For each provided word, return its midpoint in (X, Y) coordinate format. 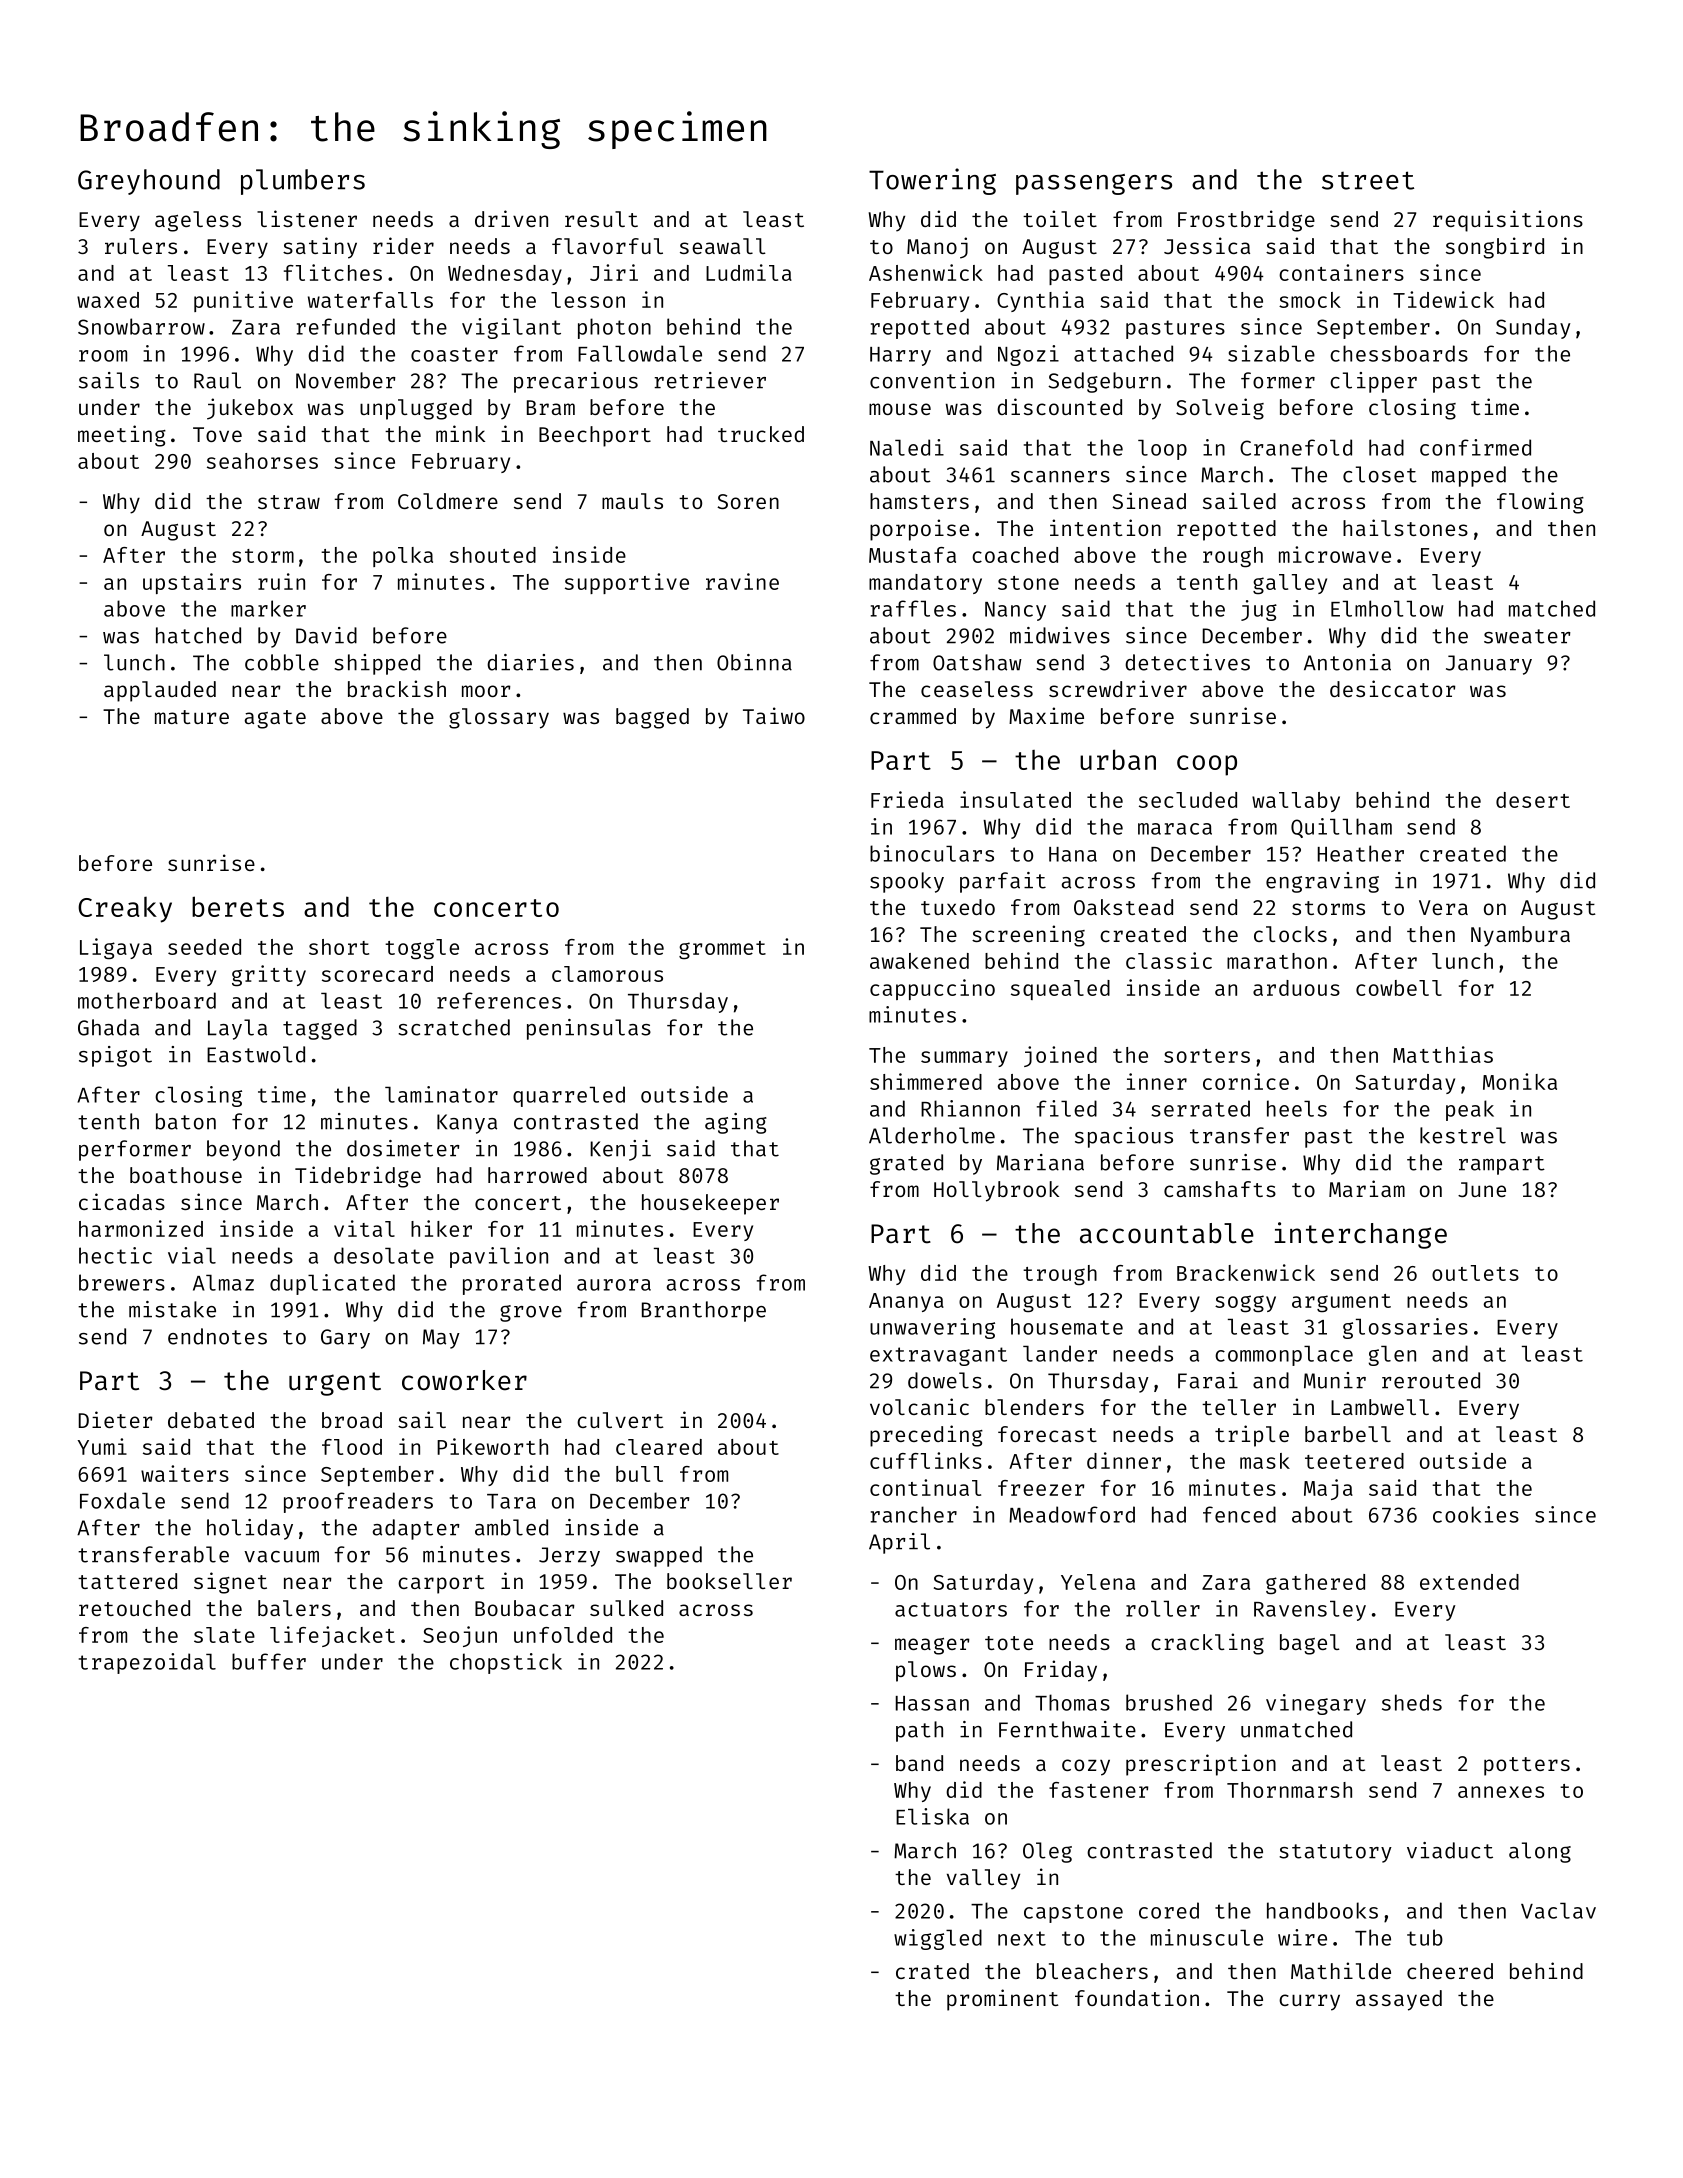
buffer (269, 1661)
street (1368, 180)
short (339, 947)
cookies (1476, 1514)
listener (307, 218)
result (601, 219)
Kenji (620, 1150)
